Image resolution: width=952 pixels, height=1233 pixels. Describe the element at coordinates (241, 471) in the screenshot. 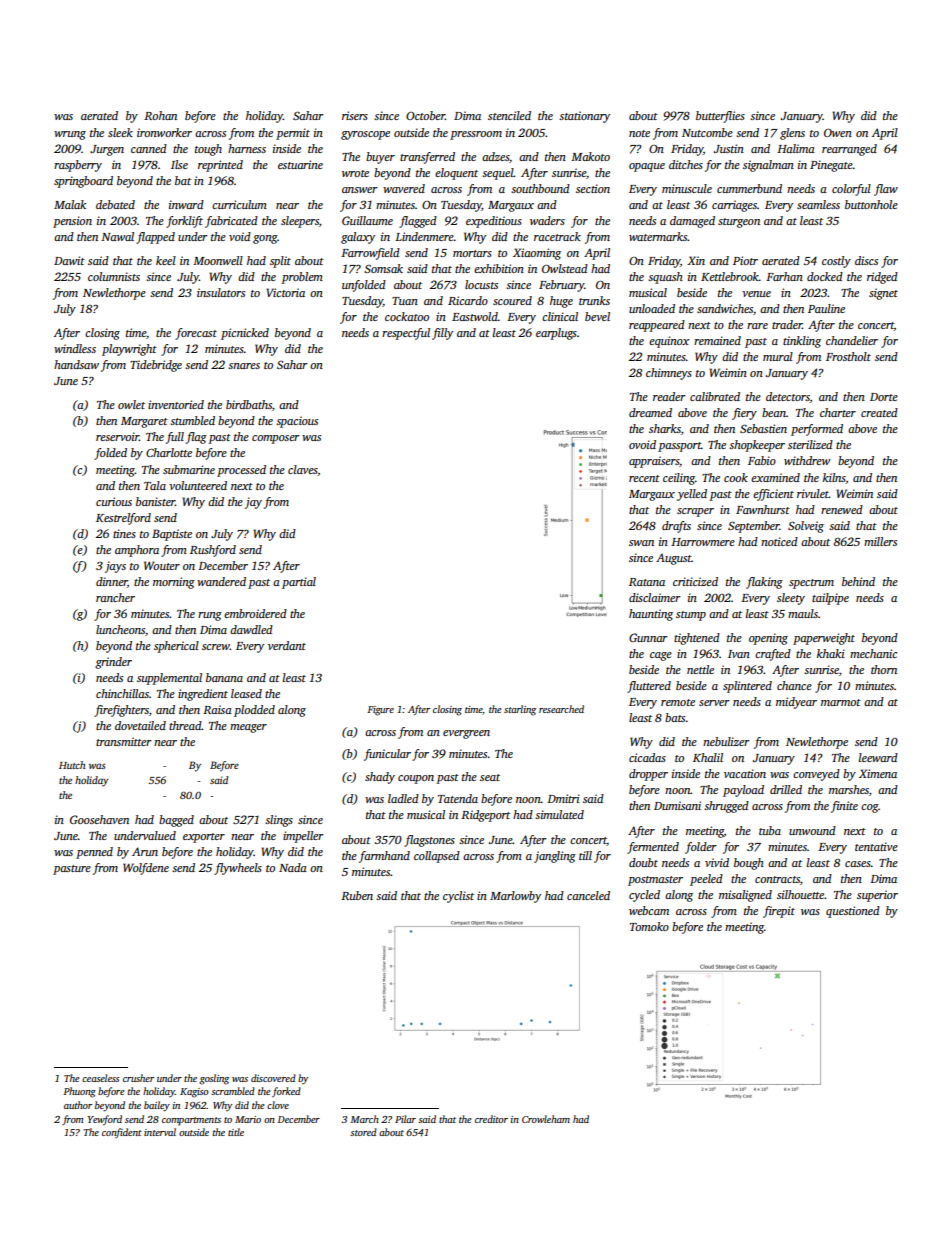

I see `processed` at that location.
